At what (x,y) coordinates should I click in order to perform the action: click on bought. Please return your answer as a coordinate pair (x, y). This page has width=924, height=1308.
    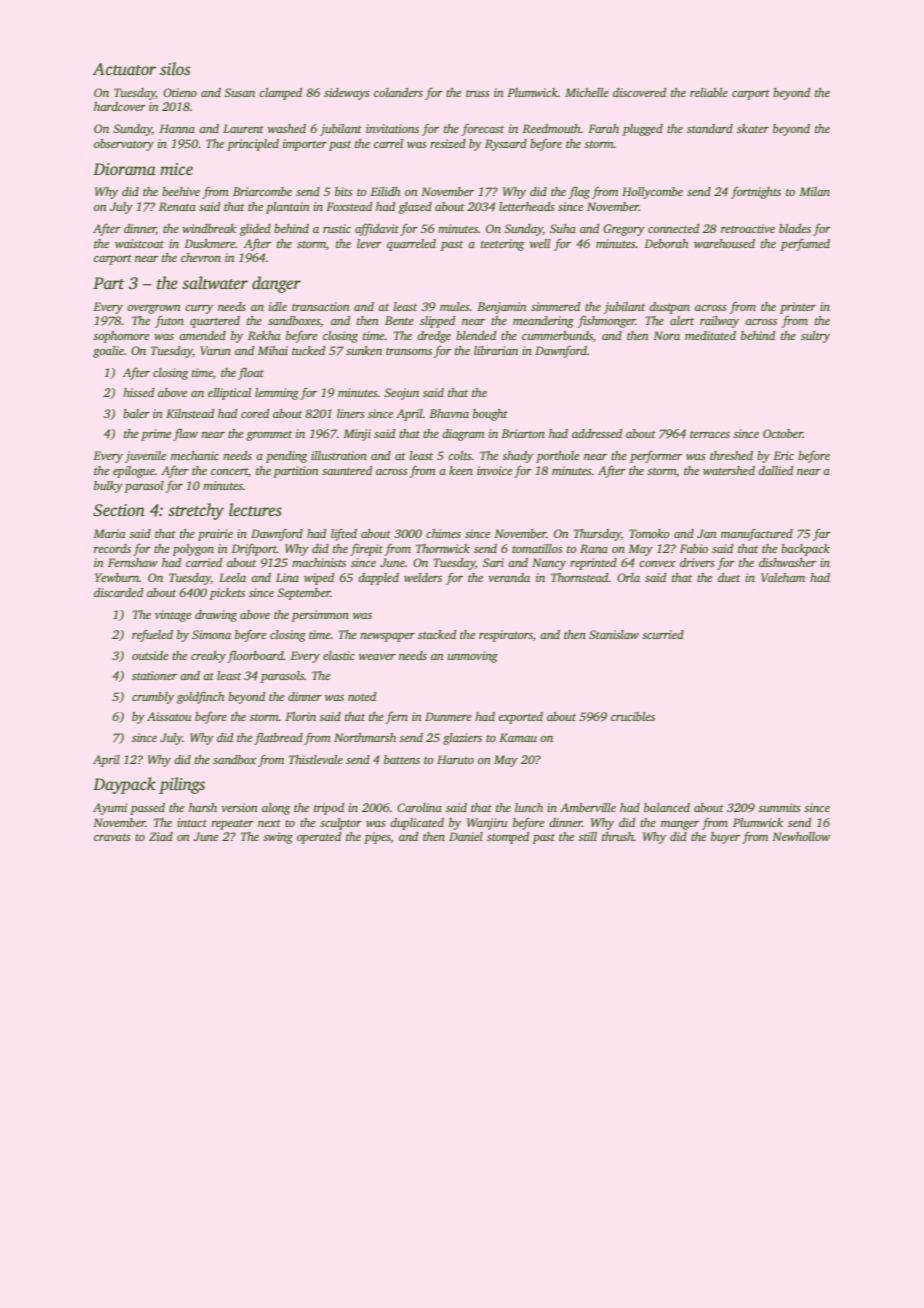
    Looking at the image, I should click on (490, 415).
